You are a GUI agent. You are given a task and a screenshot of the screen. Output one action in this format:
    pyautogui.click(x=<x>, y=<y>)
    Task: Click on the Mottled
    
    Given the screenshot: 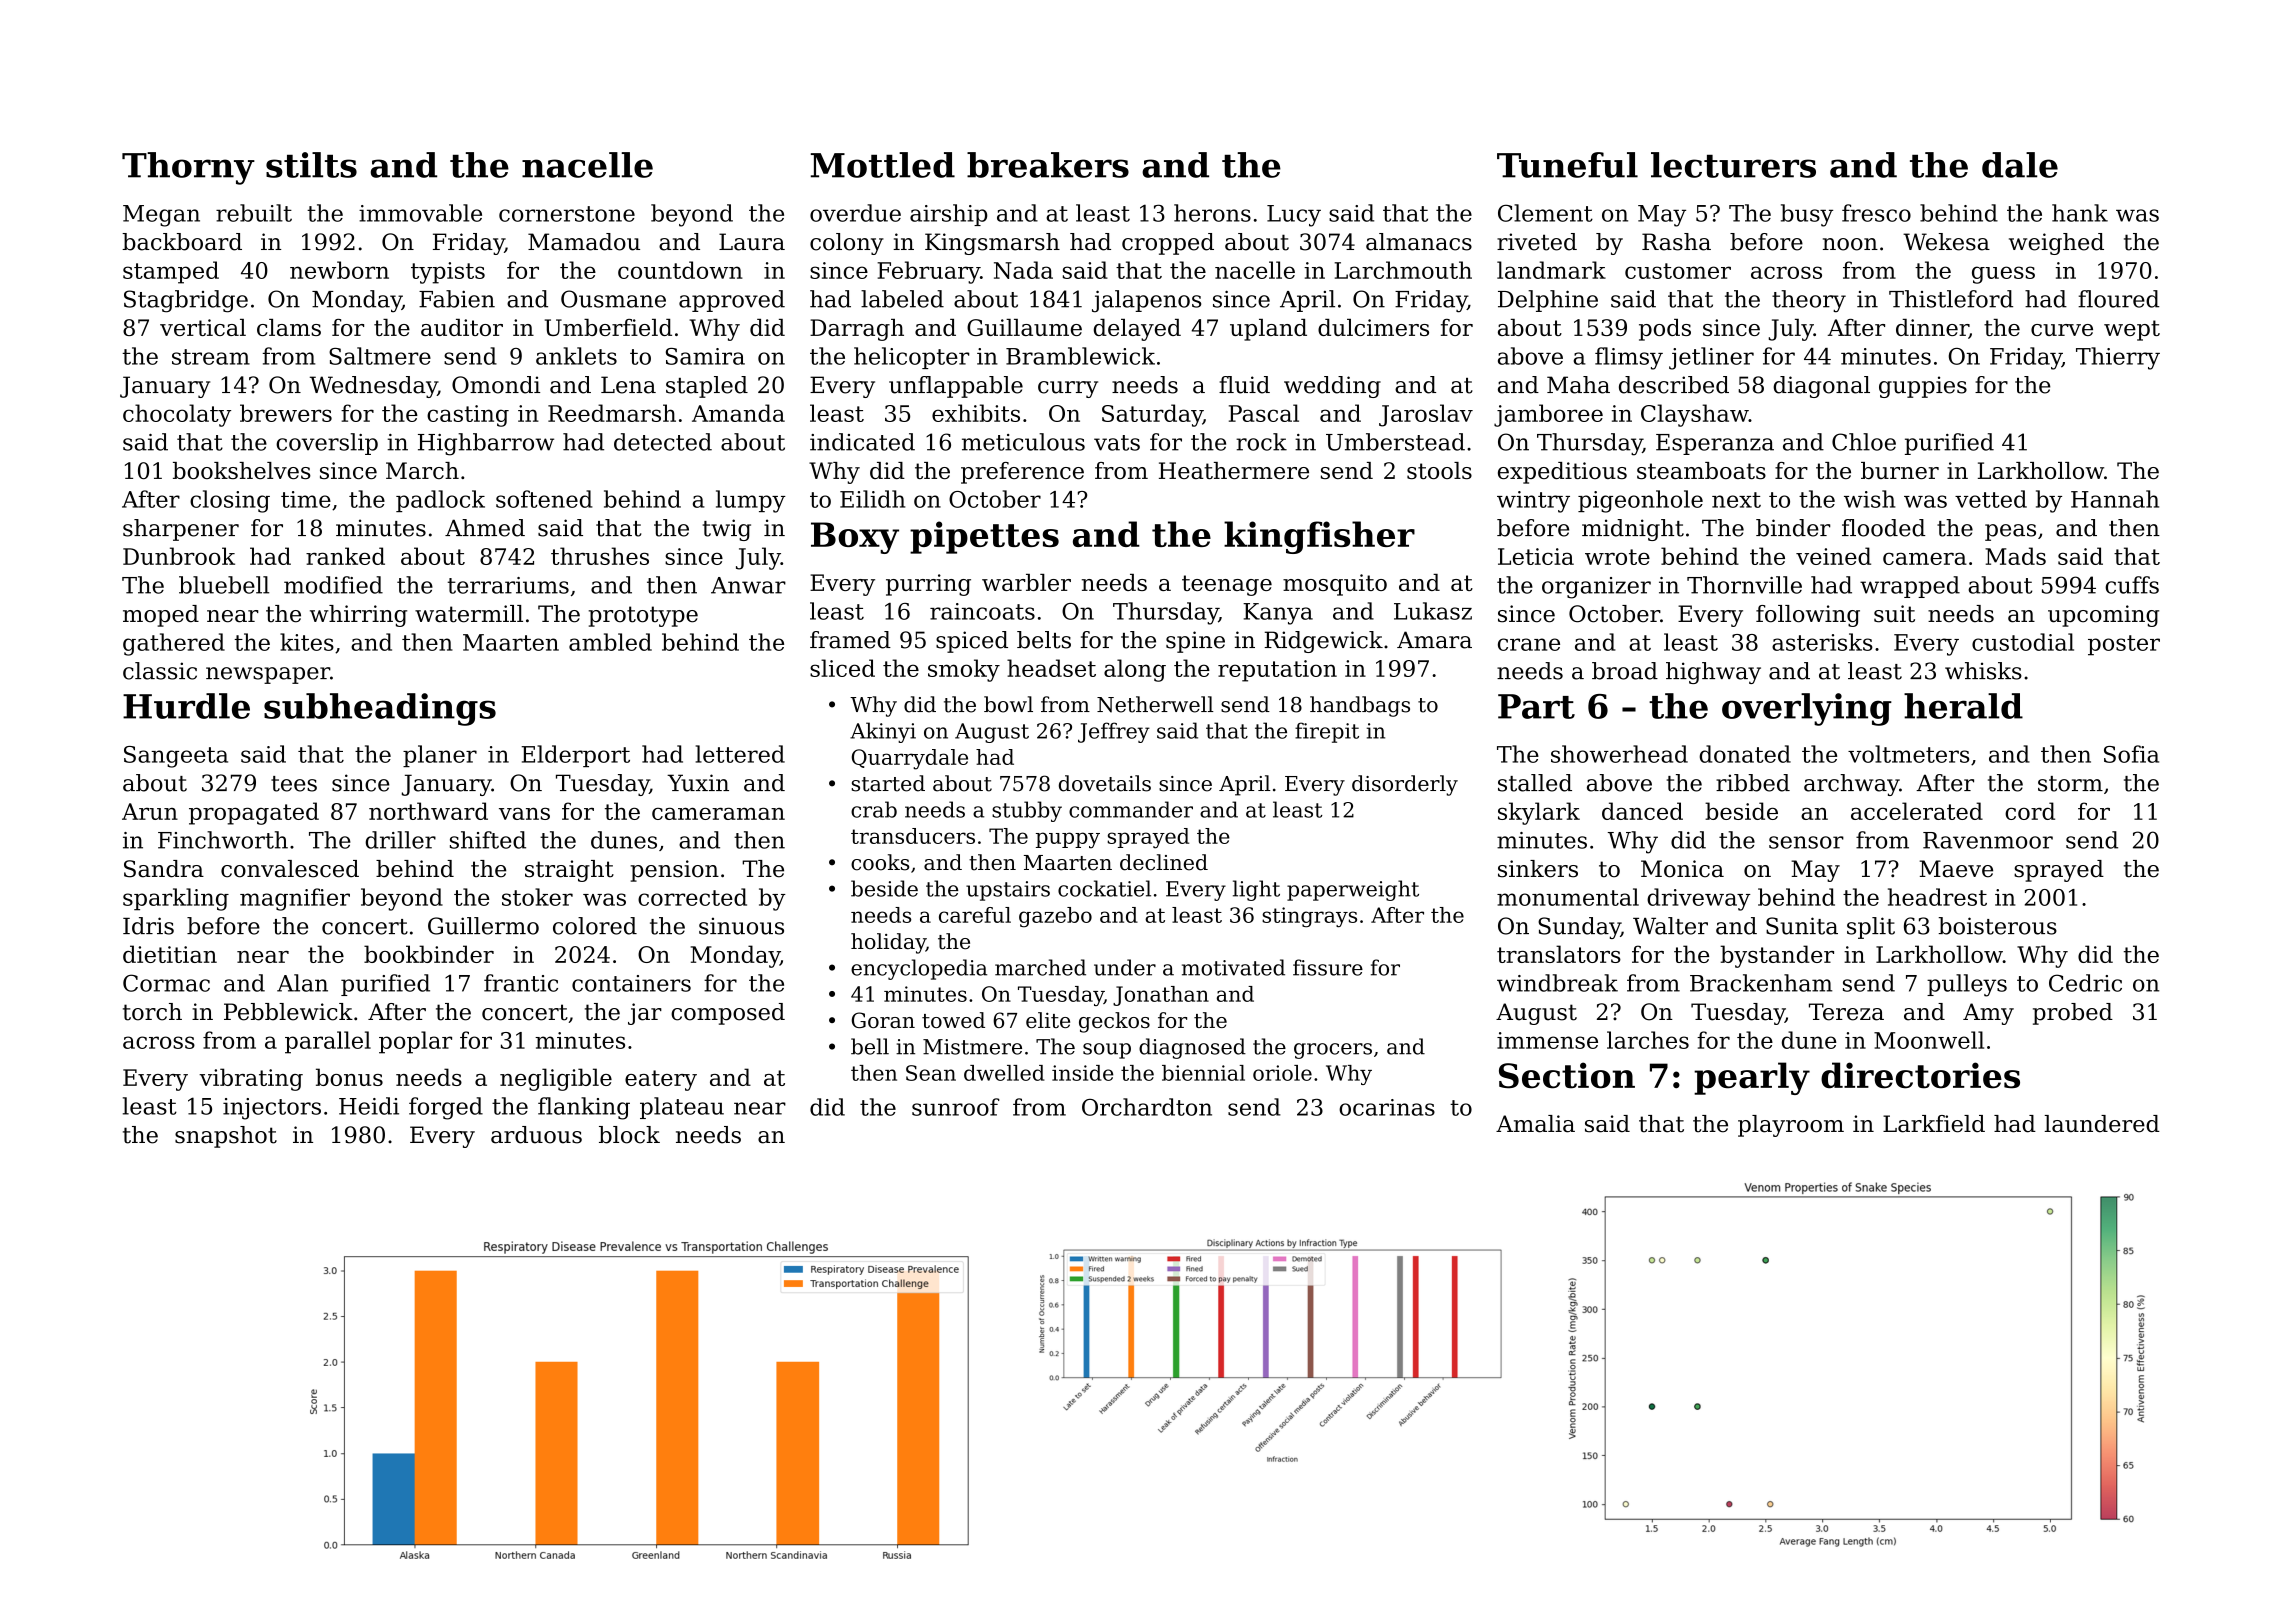 What is the action you would take?
    pyautogui.click(x=883, y=165)
